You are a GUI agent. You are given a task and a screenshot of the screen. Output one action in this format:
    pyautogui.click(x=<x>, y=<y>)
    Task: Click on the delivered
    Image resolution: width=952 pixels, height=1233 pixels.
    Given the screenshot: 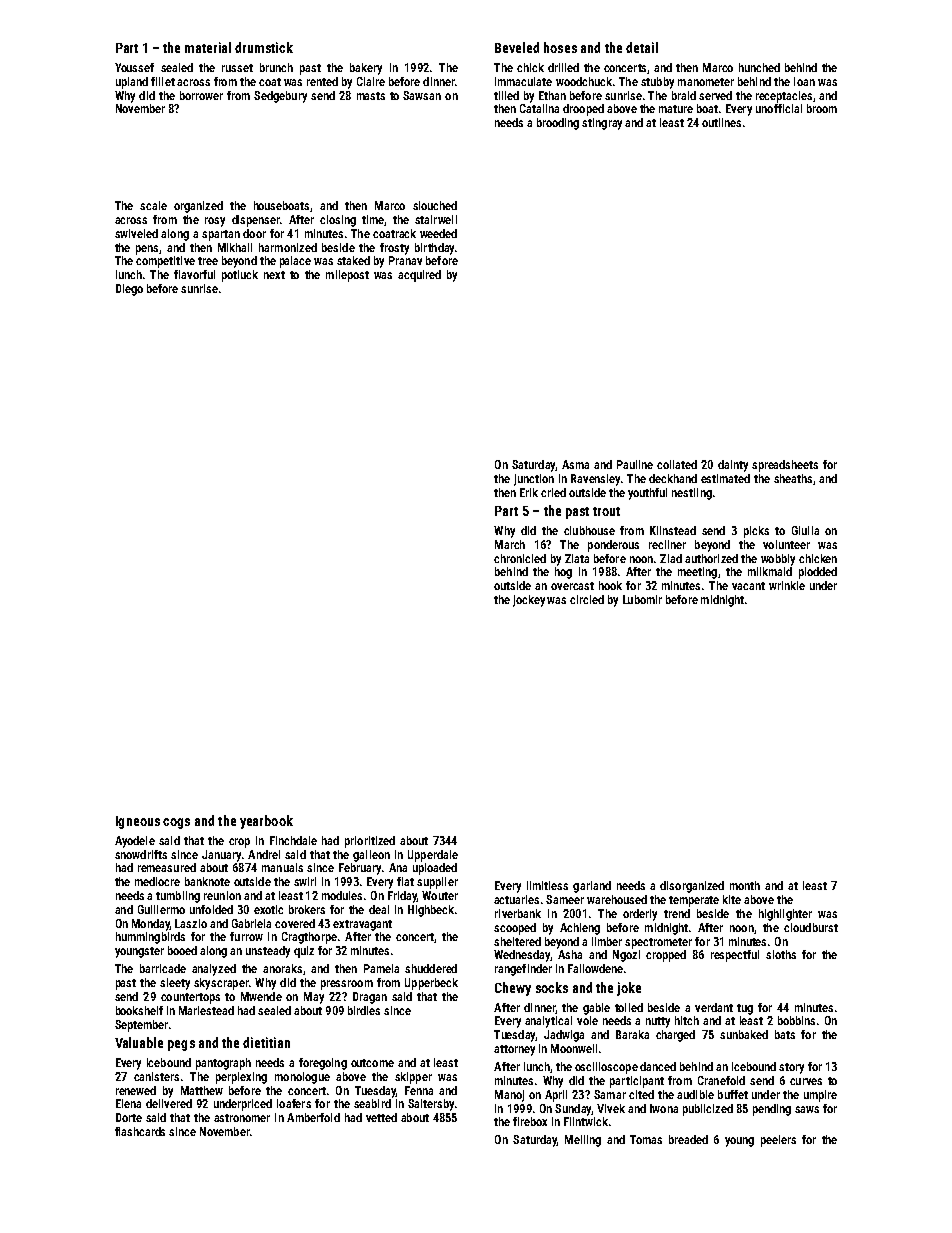 What is the action you would take?
    pyautogui.click(x=169, y=1103)
